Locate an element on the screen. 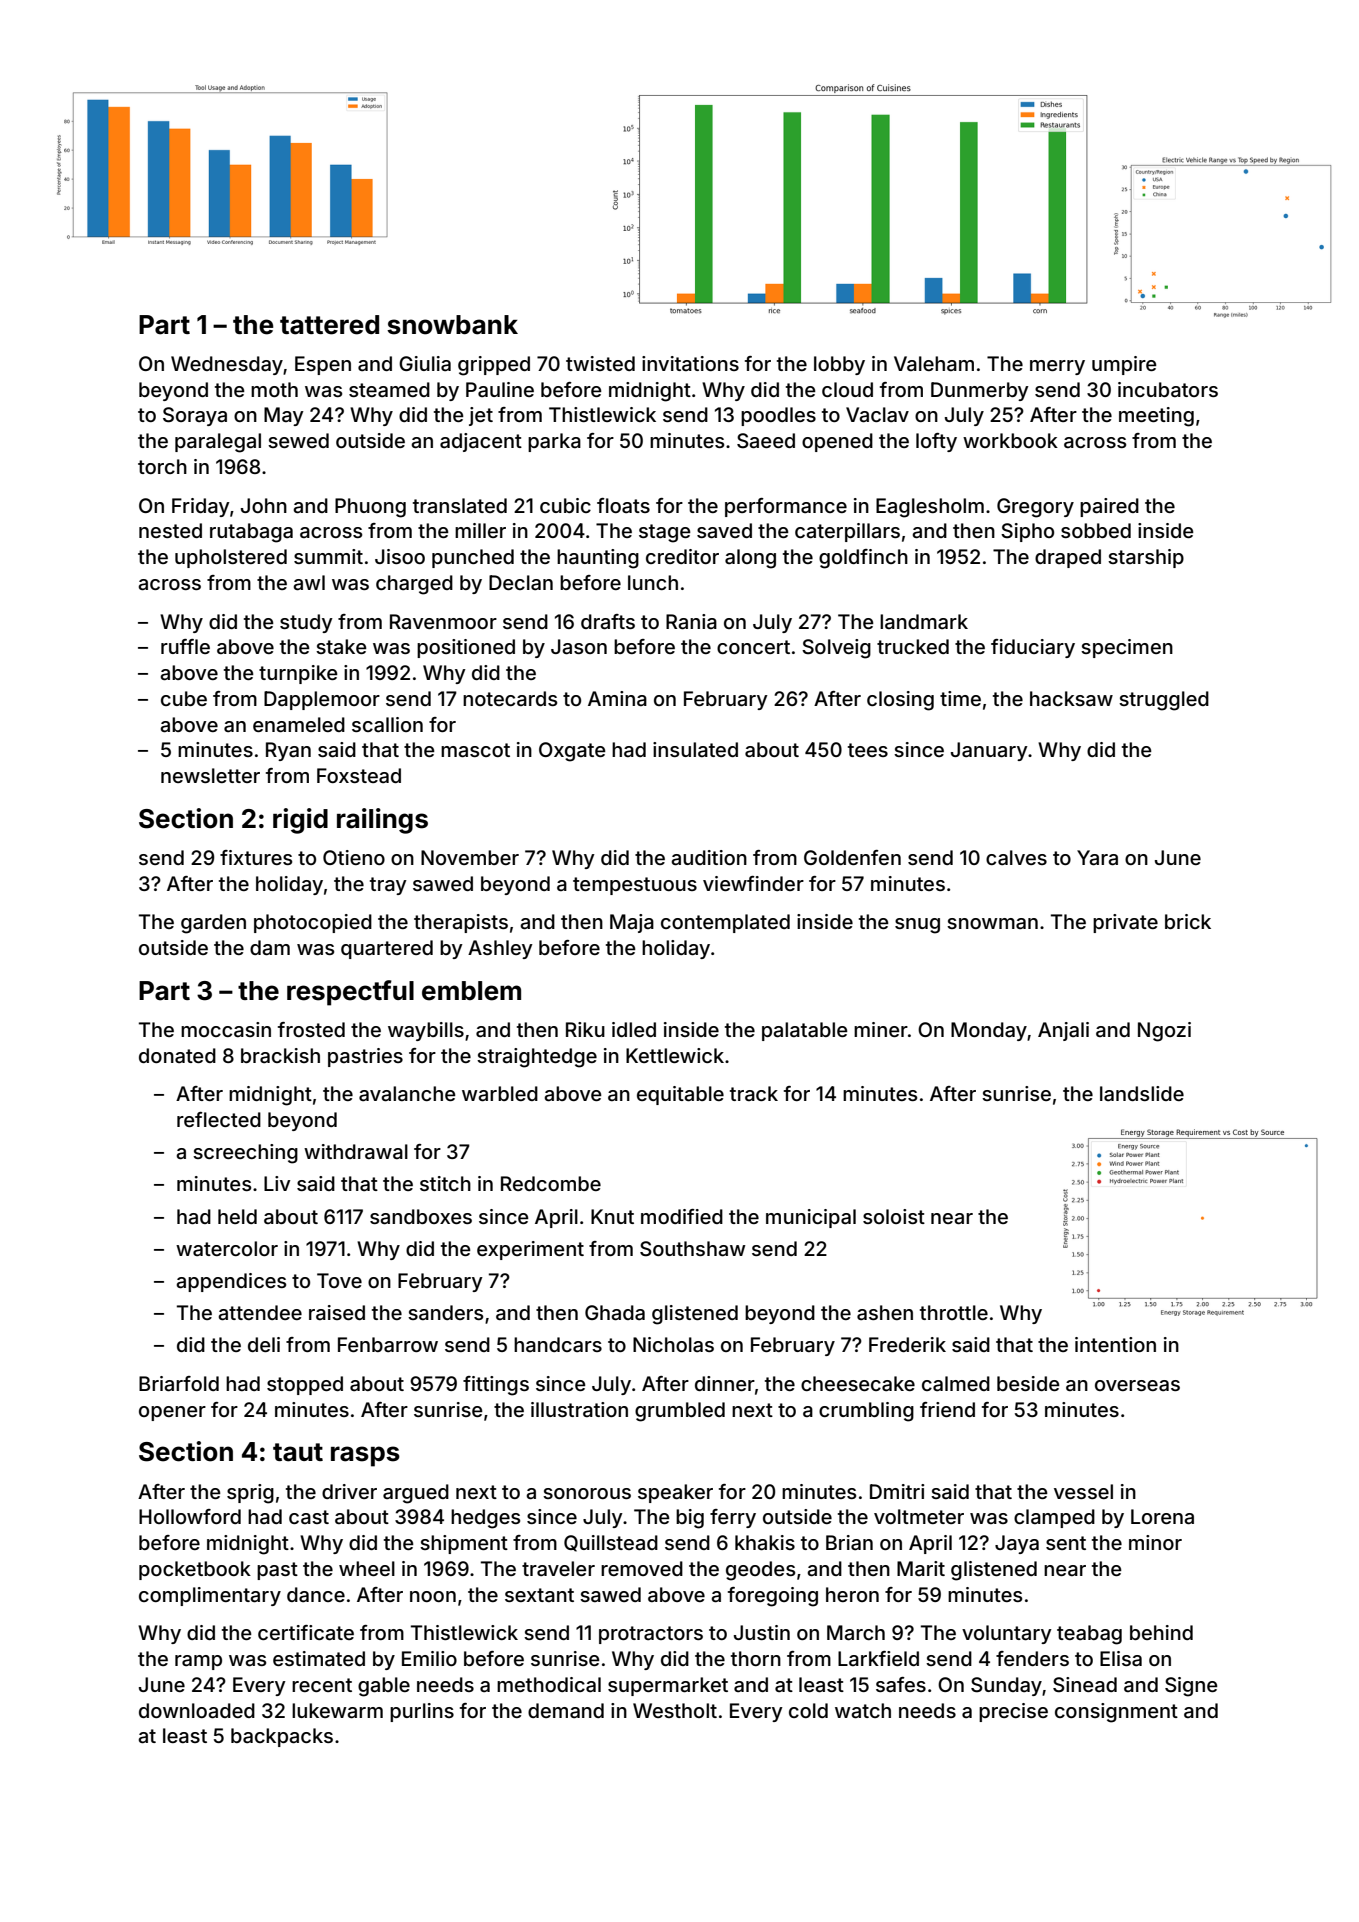 This screenshot has width=1359, height=1922. Soraya is located at coordinates (195, 416).
